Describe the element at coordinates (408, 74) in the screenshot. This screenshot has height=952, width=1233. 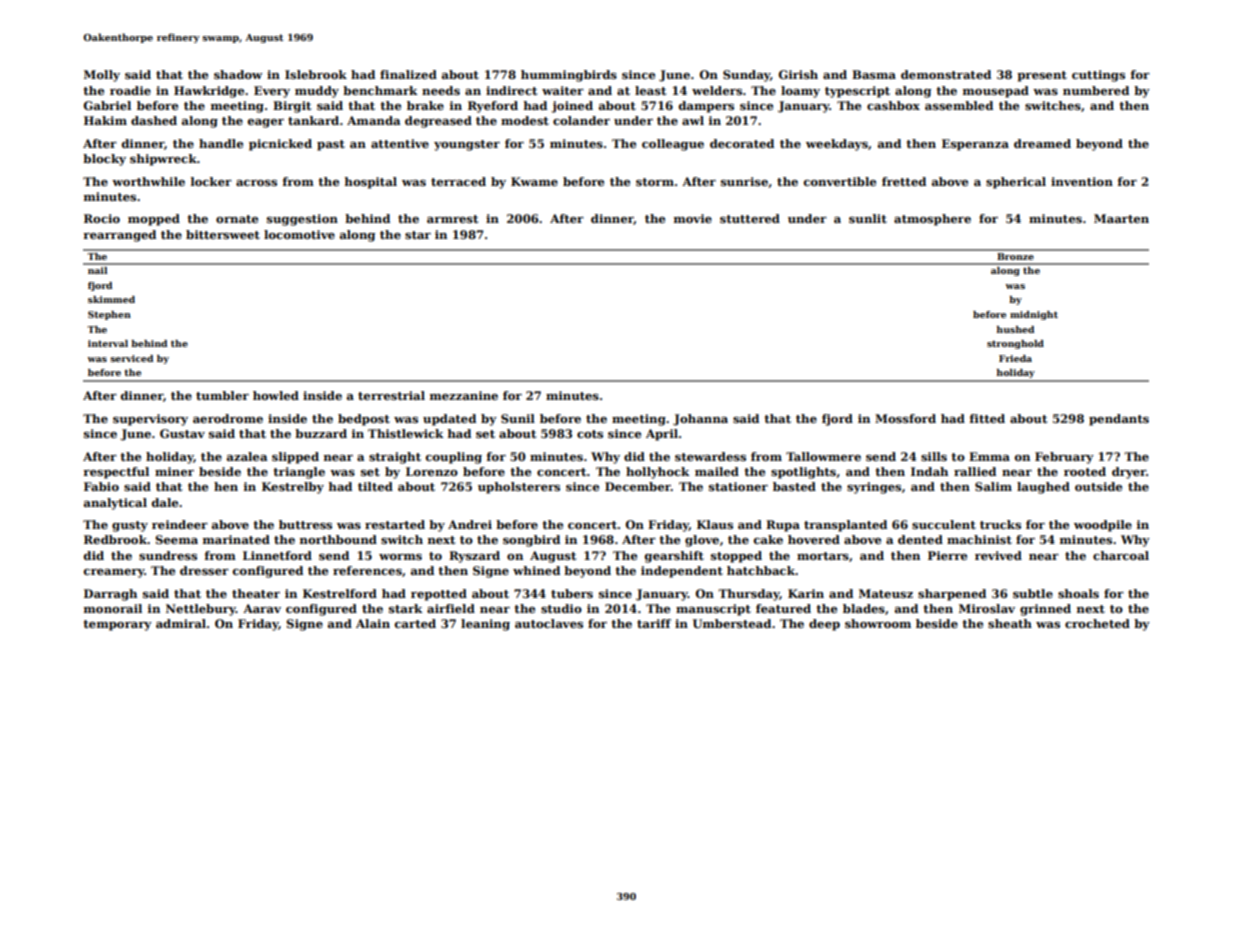
I see `finalized` at that location.
